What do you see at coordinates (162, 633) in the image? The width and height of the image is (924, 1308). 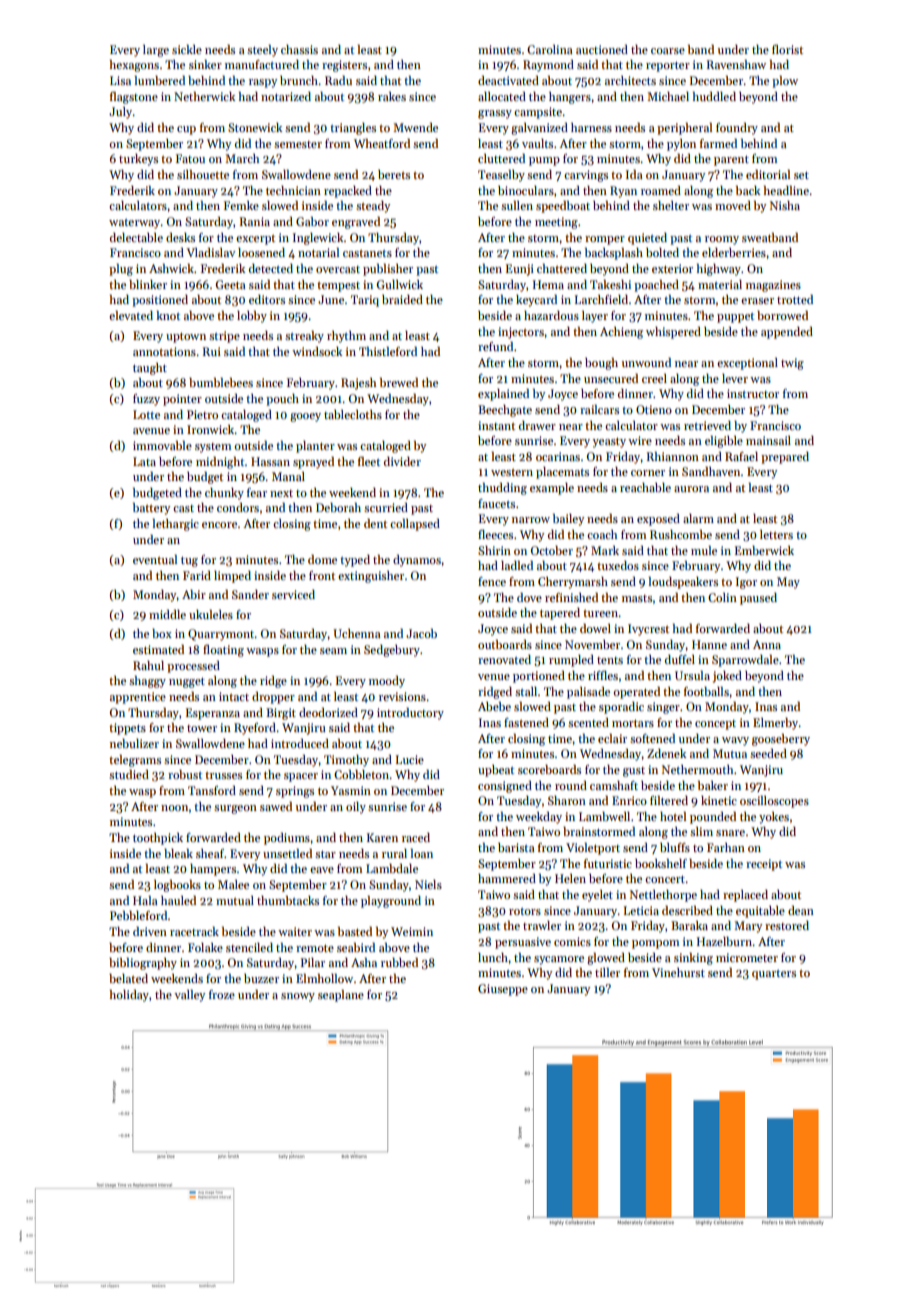 I see `box` at bounding box center [162, 633].
